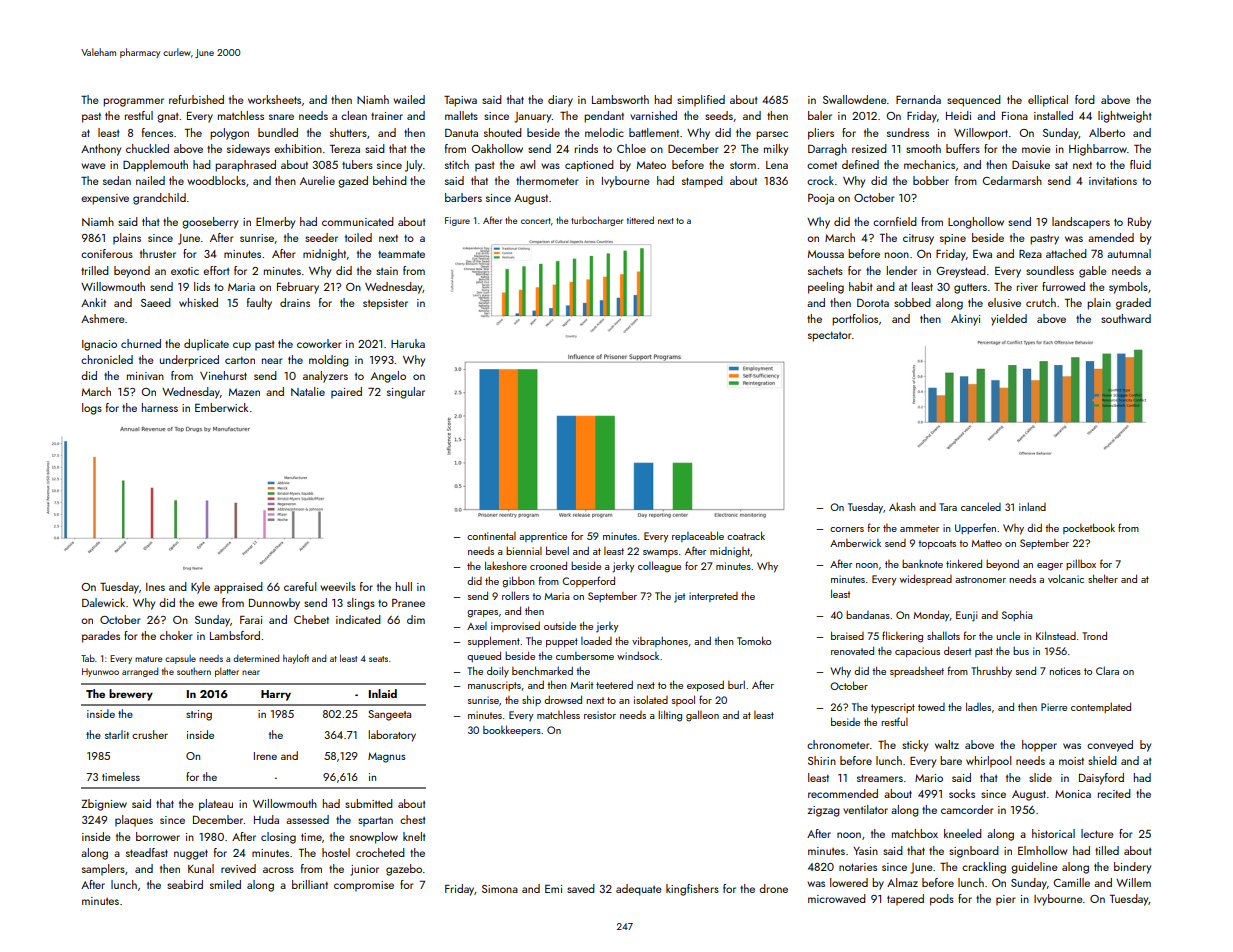  I want to click on shallots, so click(943, 635).
